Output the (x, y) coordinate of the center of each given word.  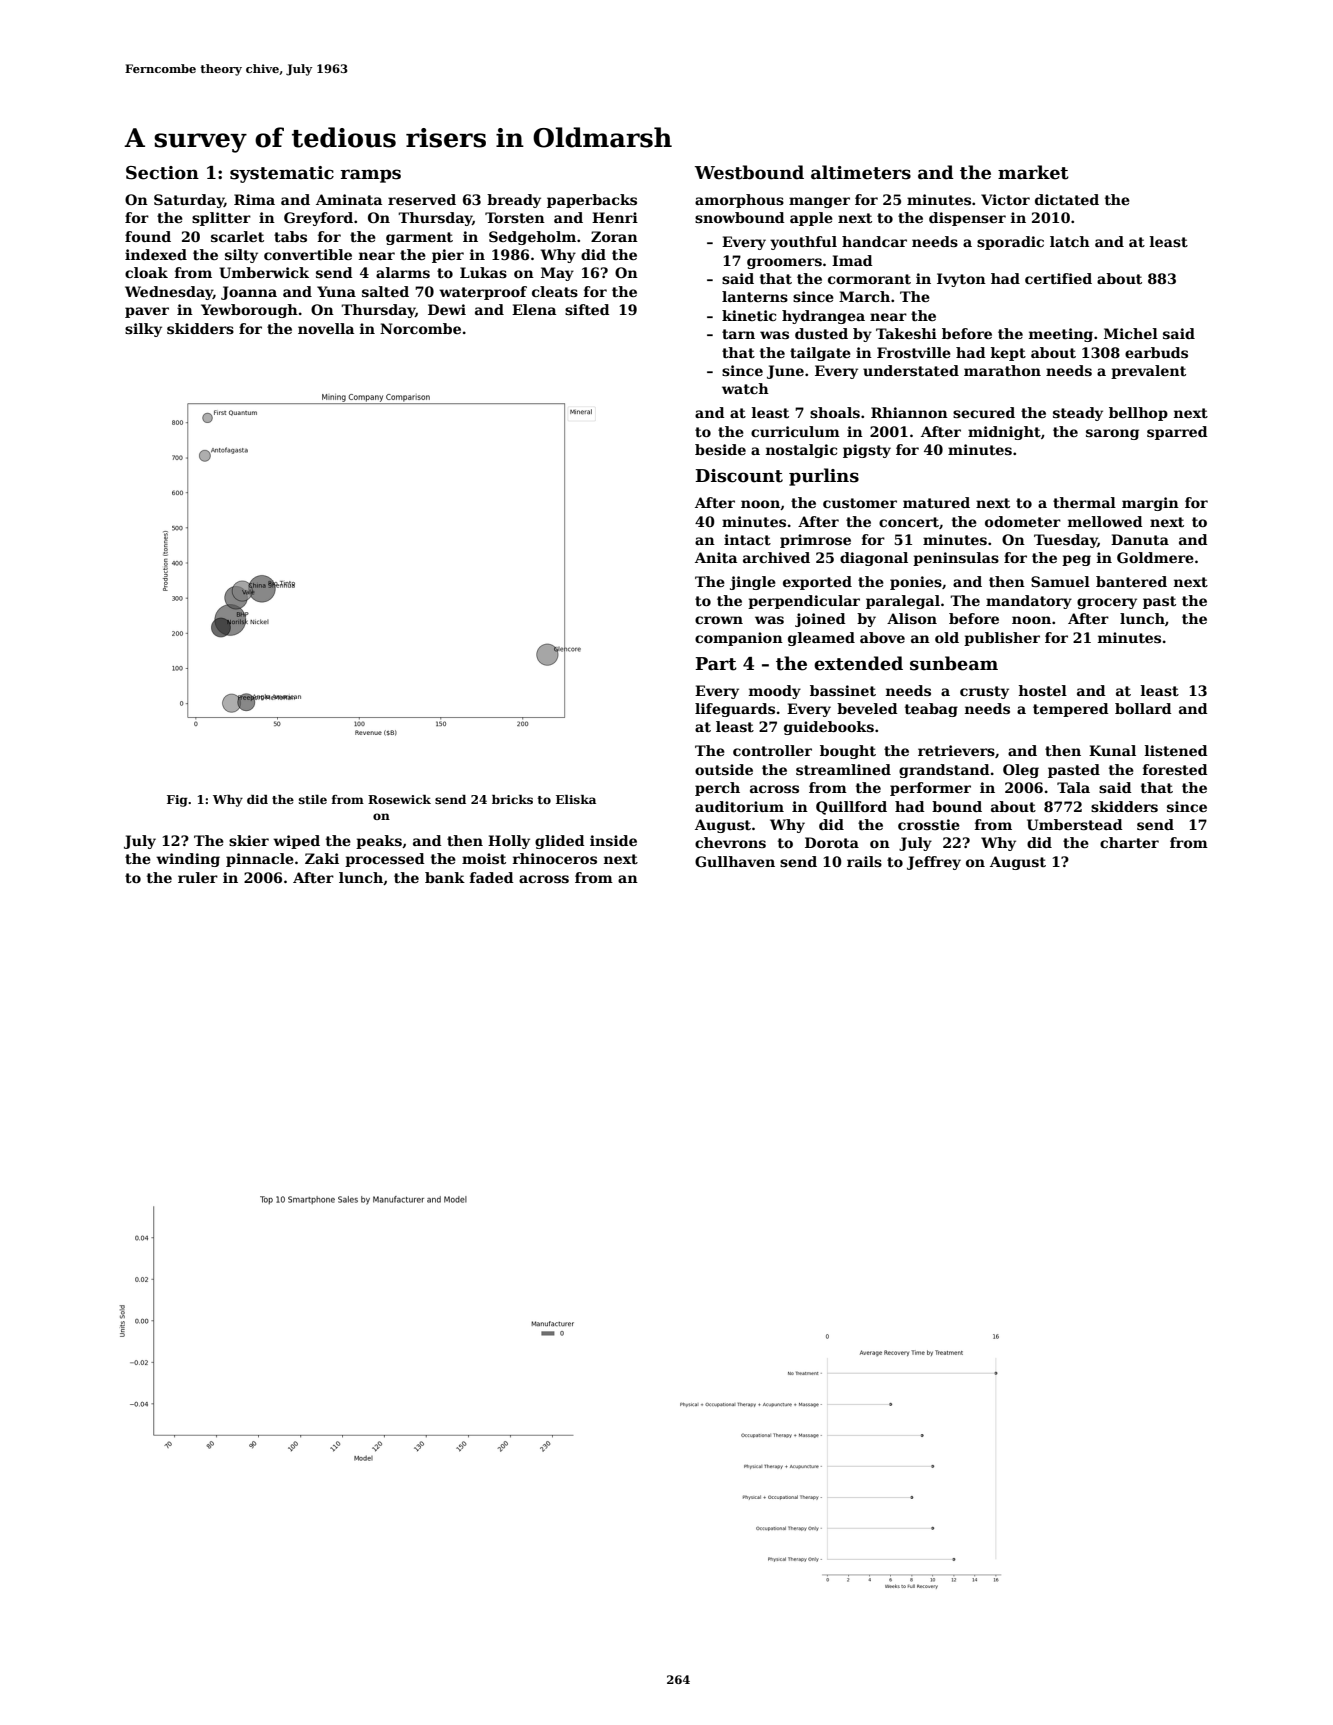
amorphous (739, 201)
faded (492, 877)
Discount (739, 476)
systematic (282, 174)
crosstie (929, 824)
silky (143, 330)
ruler (198, 877)
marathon (1002, 370)
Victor (1005, 199)
